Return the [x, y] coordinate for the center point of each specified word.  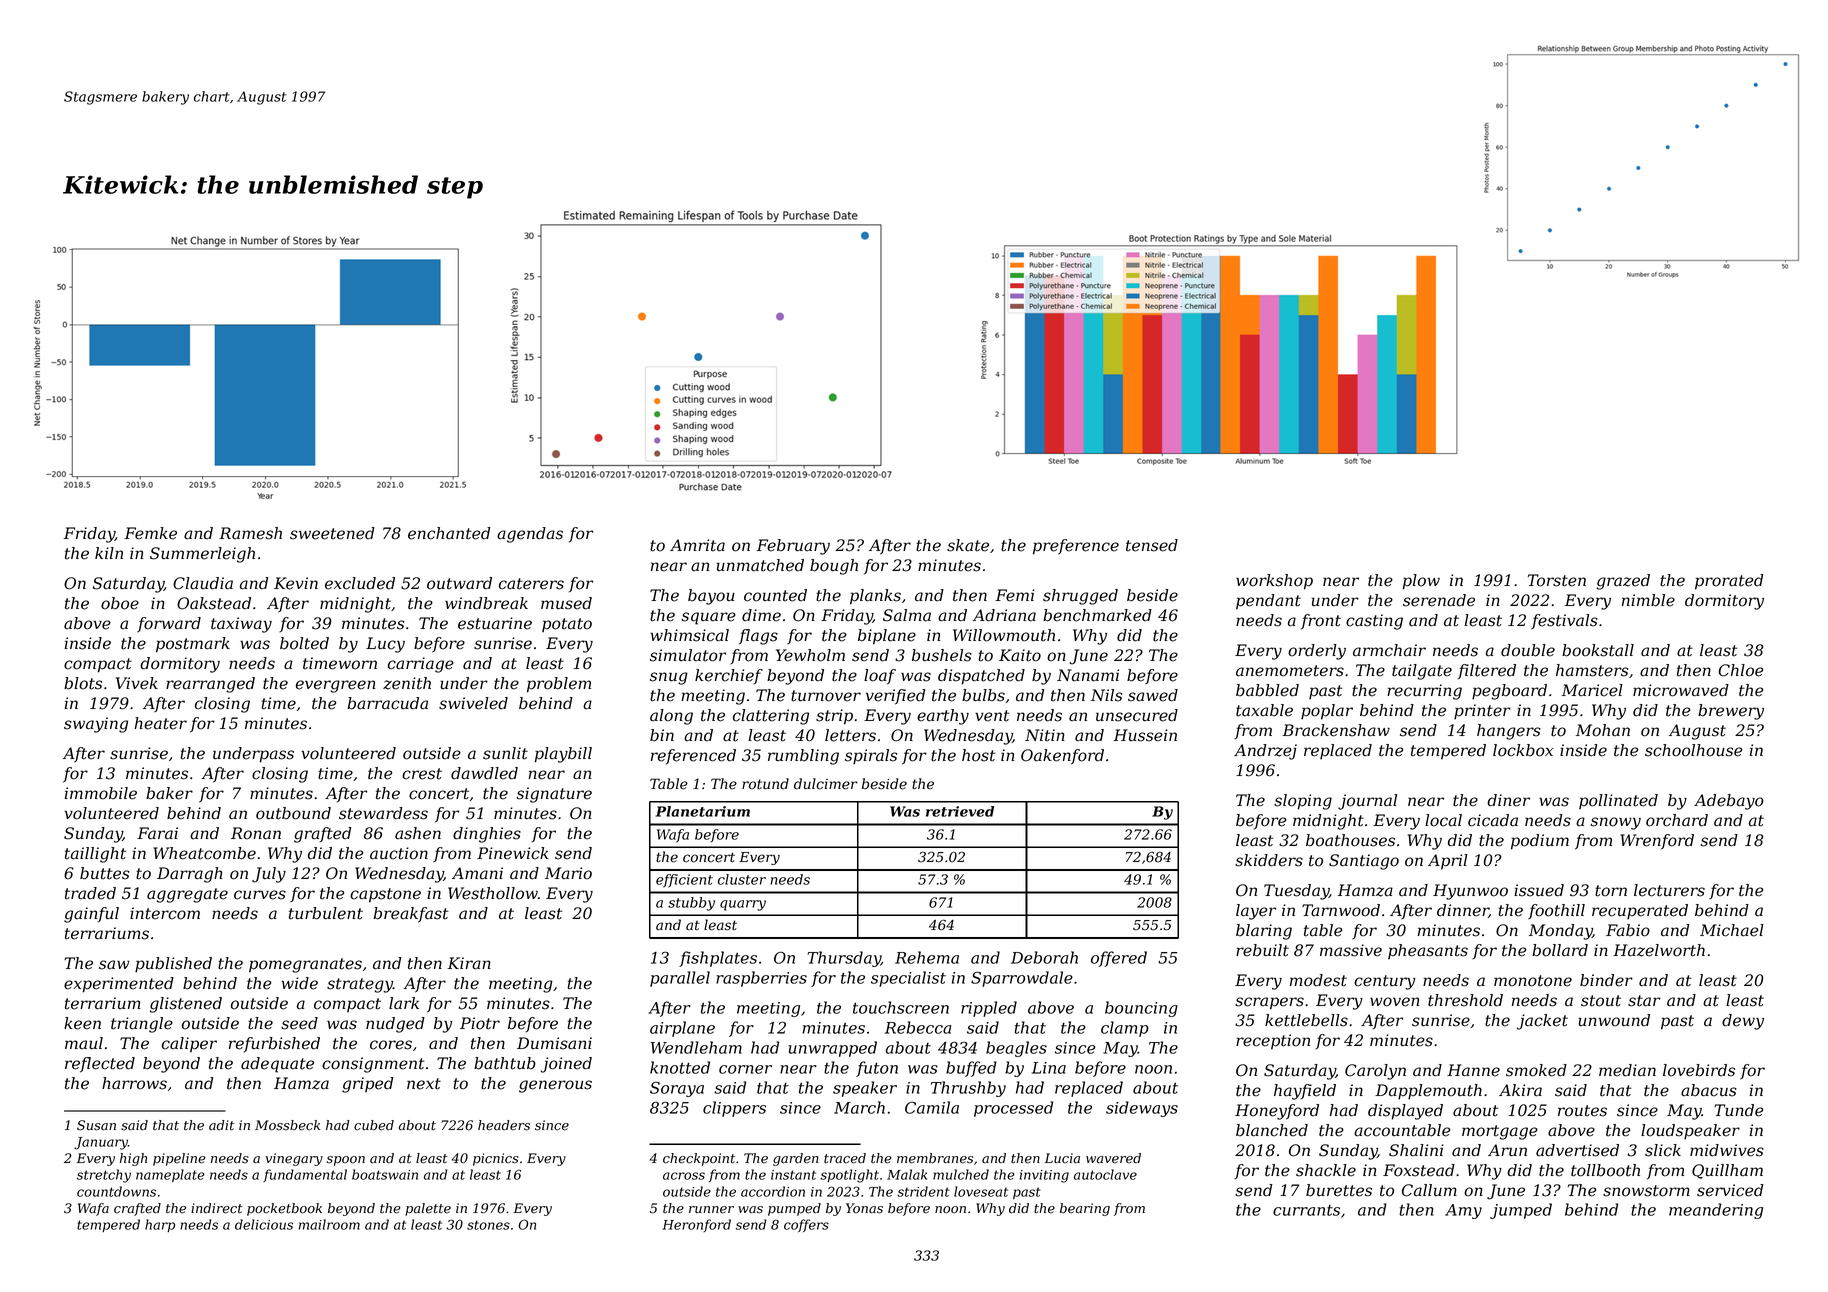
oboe [120, 603]
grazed [1623, 582]
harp [160, 1225]
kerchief [729, 676]
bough [834, 567]
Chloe [1740, 670]
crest [422, 774]
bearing [1085, 1209]
